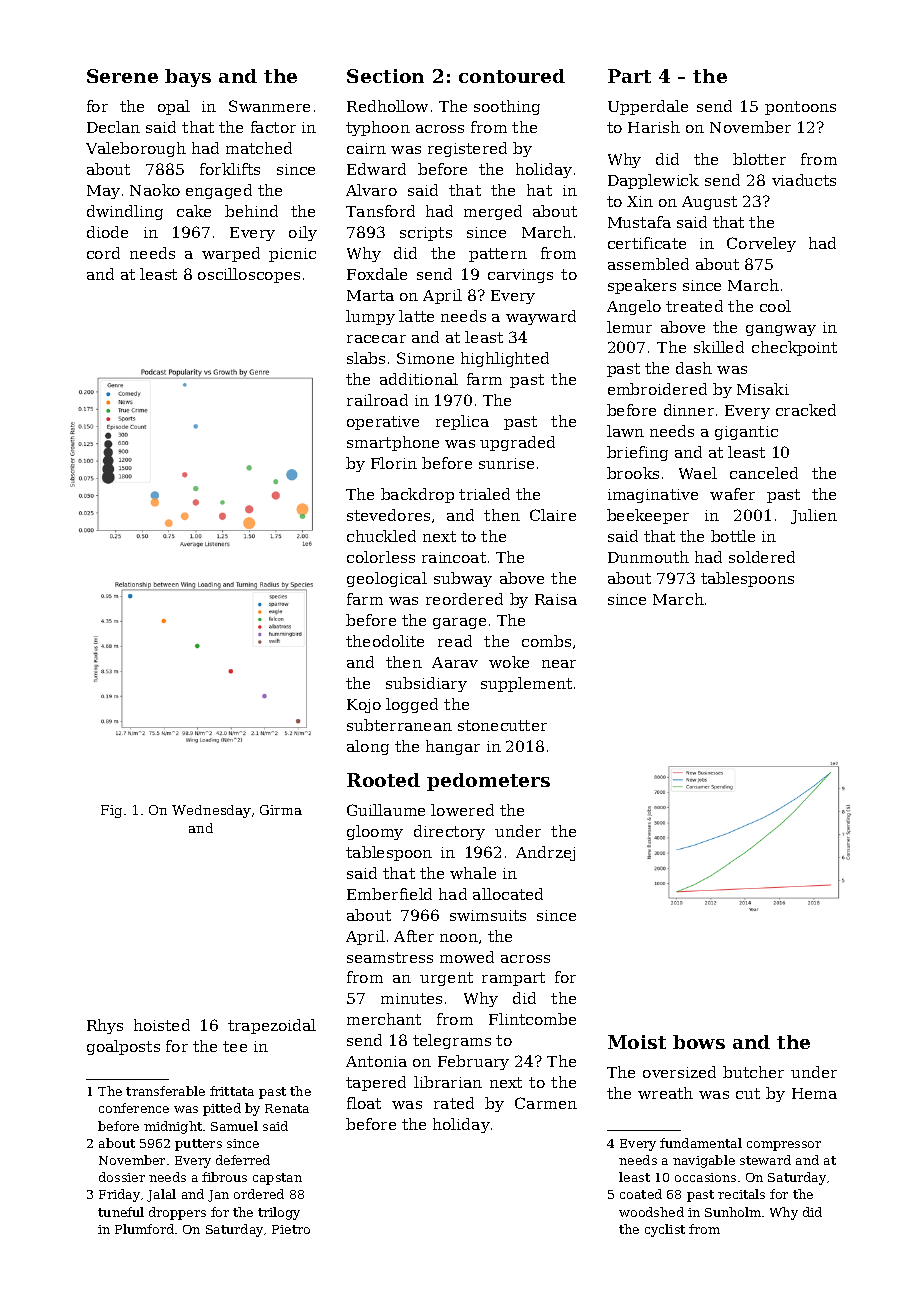 Image resolution: width=924 pixels, height=1308 pixels. What do you see at coordinates (800, 108) in the page?
I see `pontoons` at bounding box center [800, 108].
